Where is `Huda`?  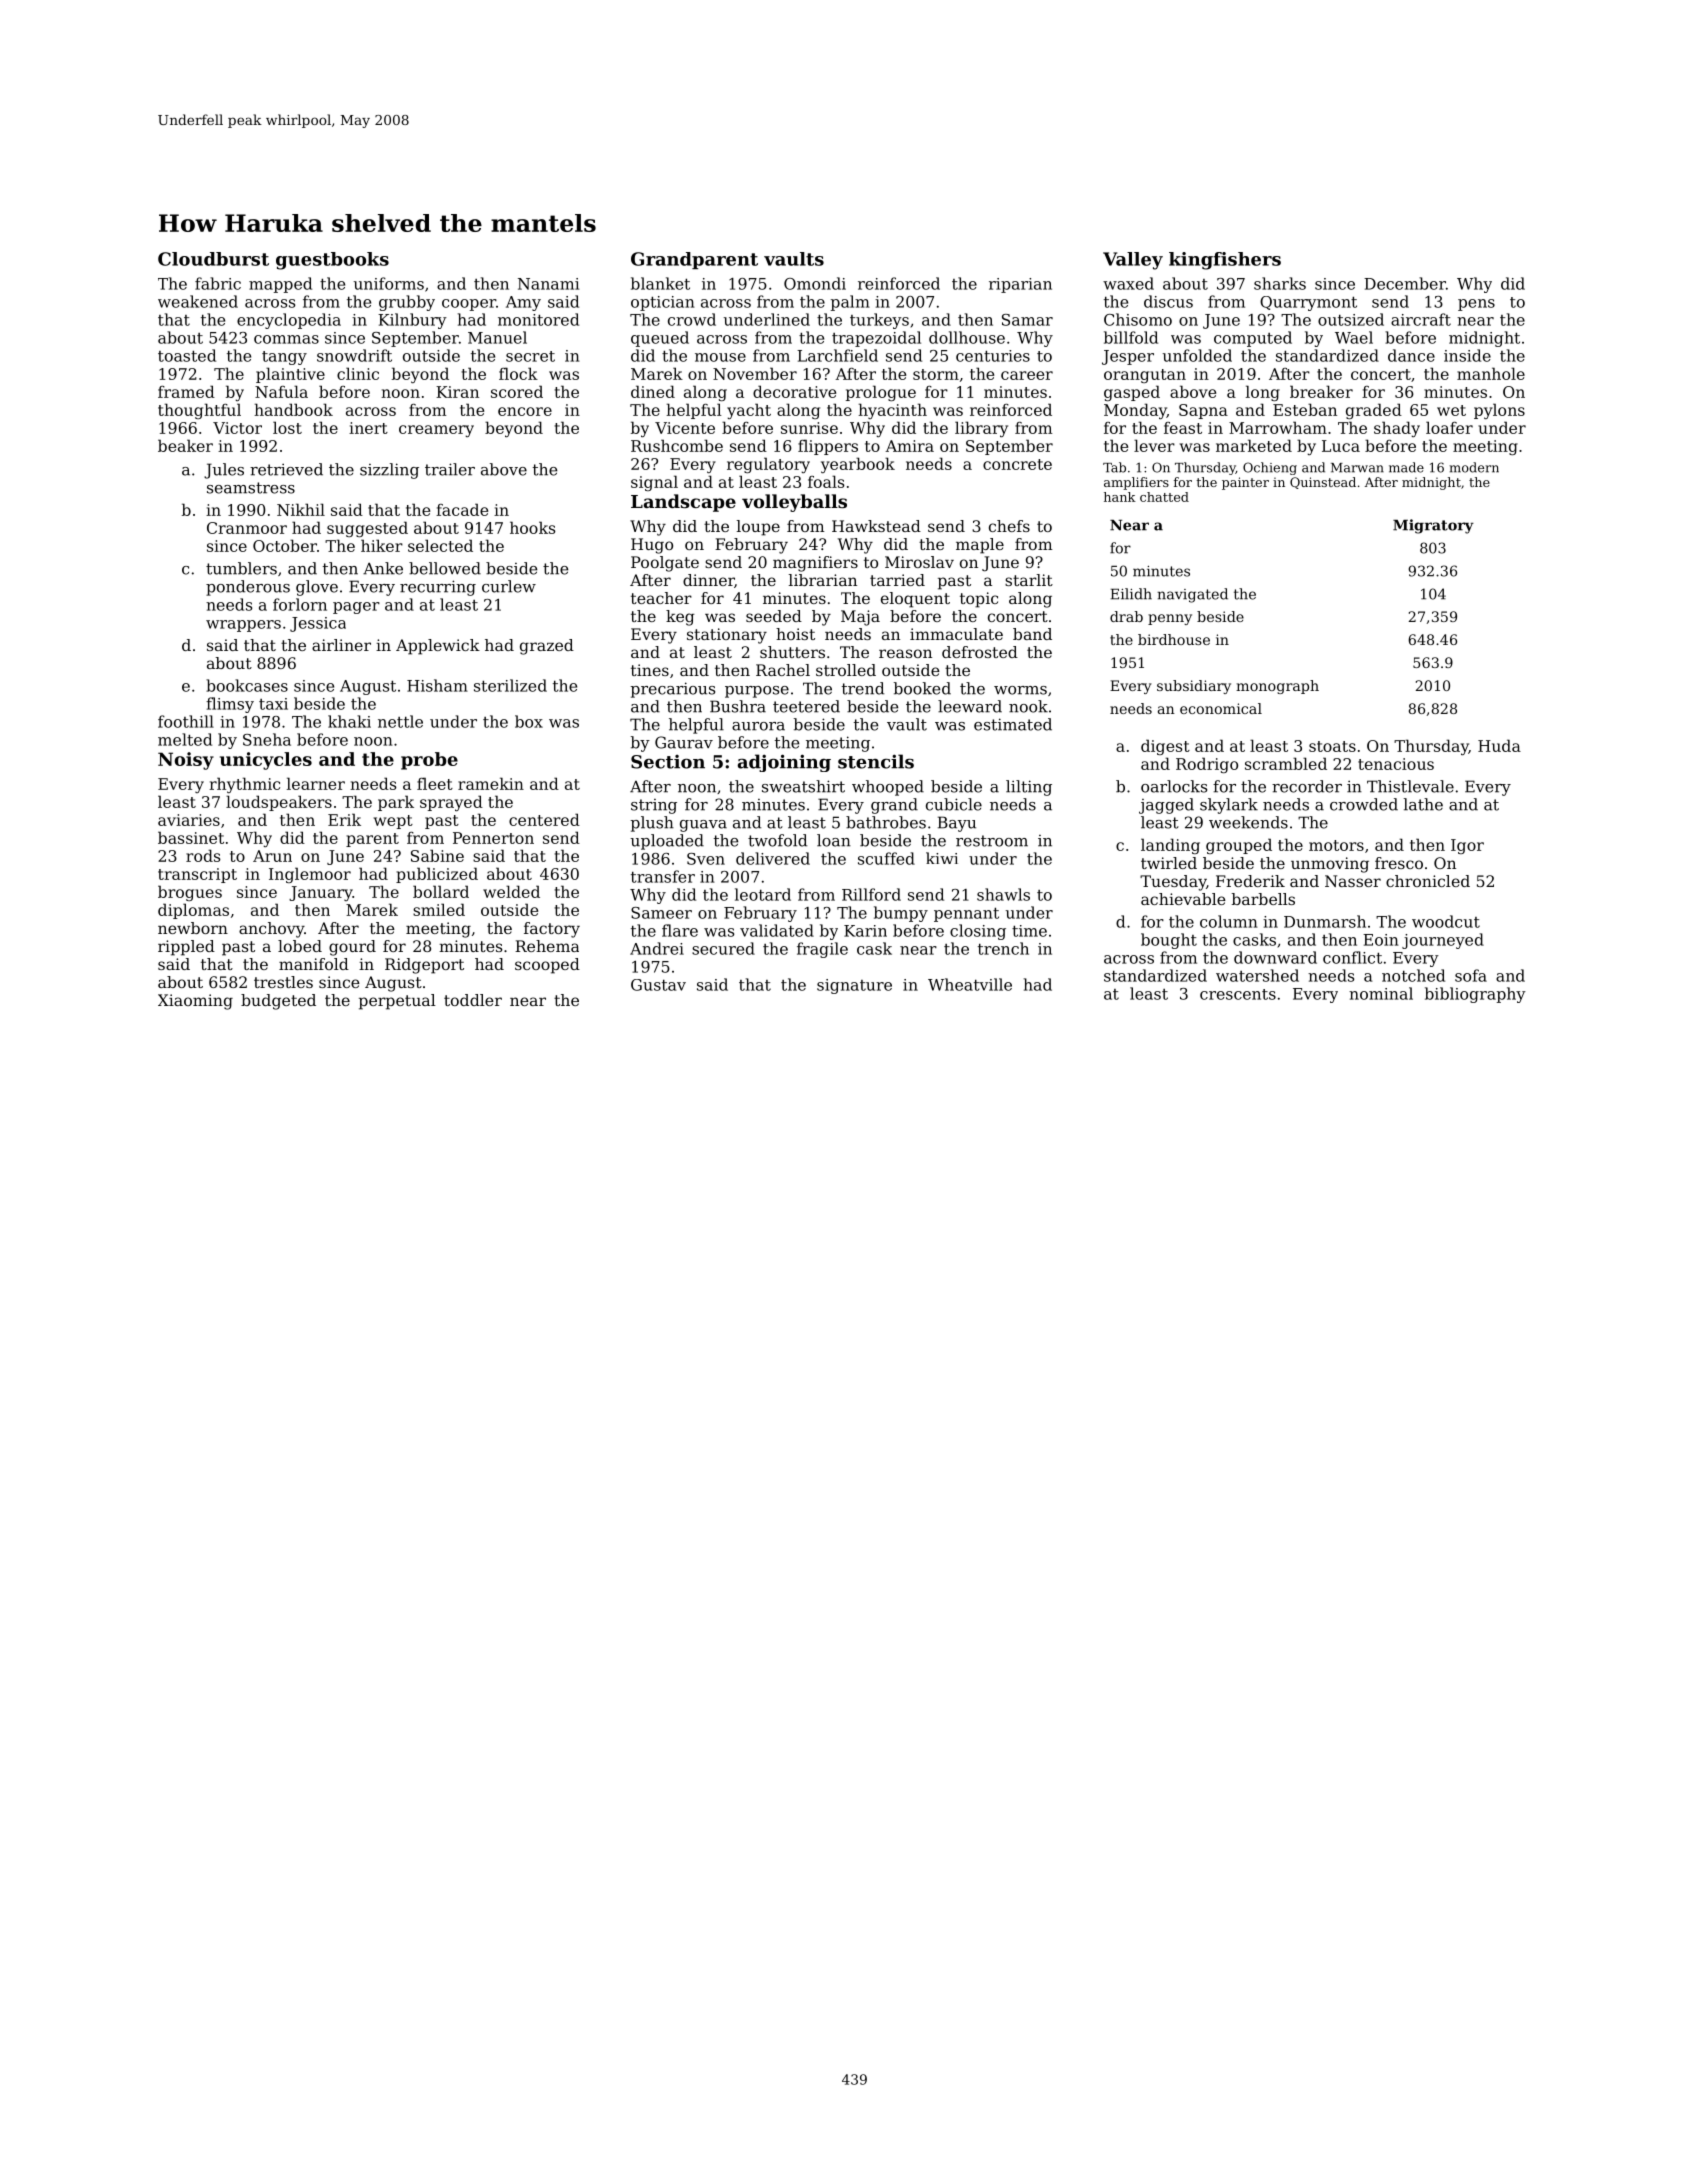
Huda is located at coordinates (1499, 745).
